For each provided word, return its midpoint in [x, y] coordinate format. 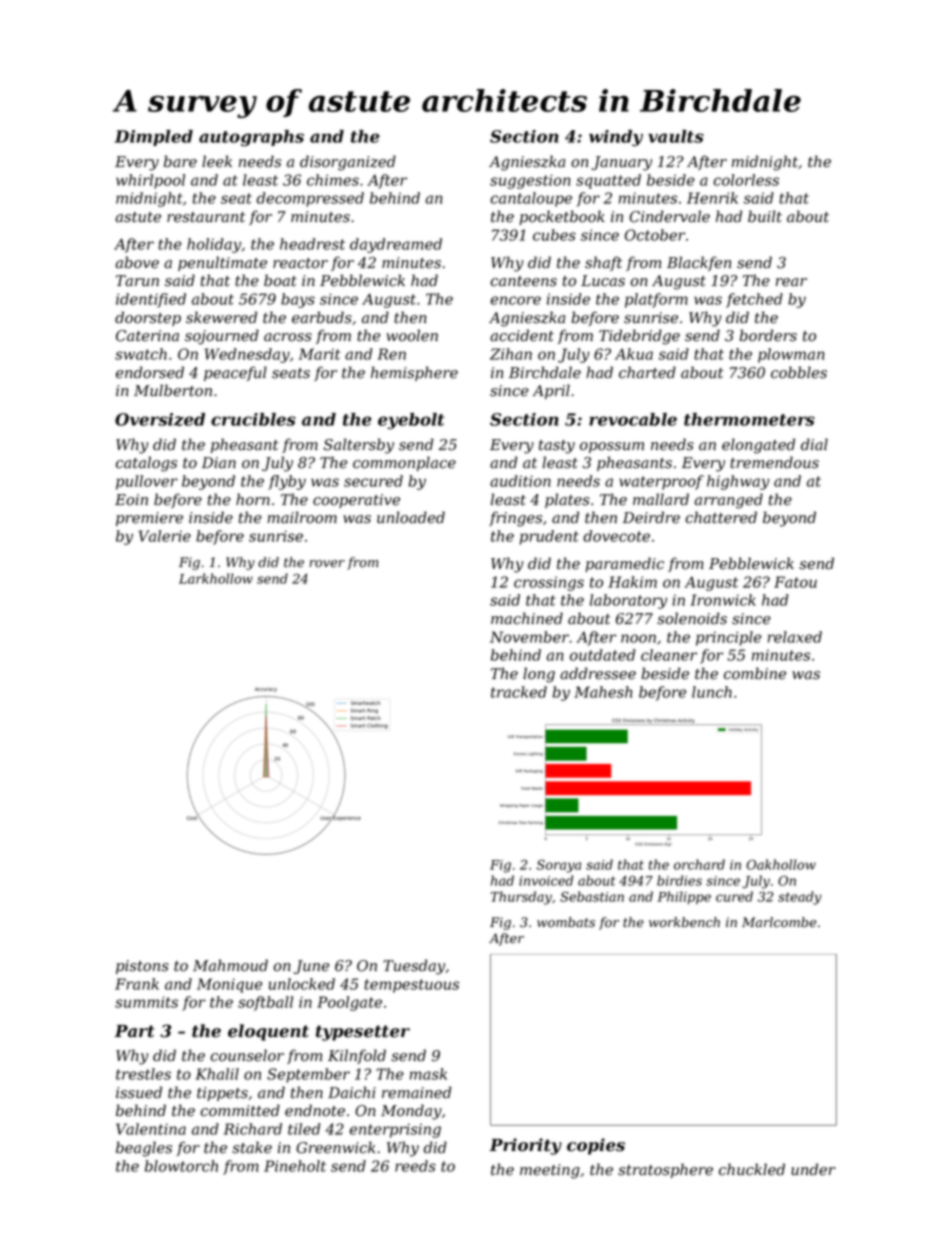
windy [616, 138]
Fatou [795, 582]
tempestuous [411, 986]
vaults [676, 136]
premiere [149, 519]
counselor [247, 1055]
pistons [142, 967]
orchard [699, 864]
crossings [549, 583]
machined [527, 618]
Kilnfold [357, 1056]
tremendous [774, 462]
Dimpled [154, 138]
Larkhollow [216, 578]
